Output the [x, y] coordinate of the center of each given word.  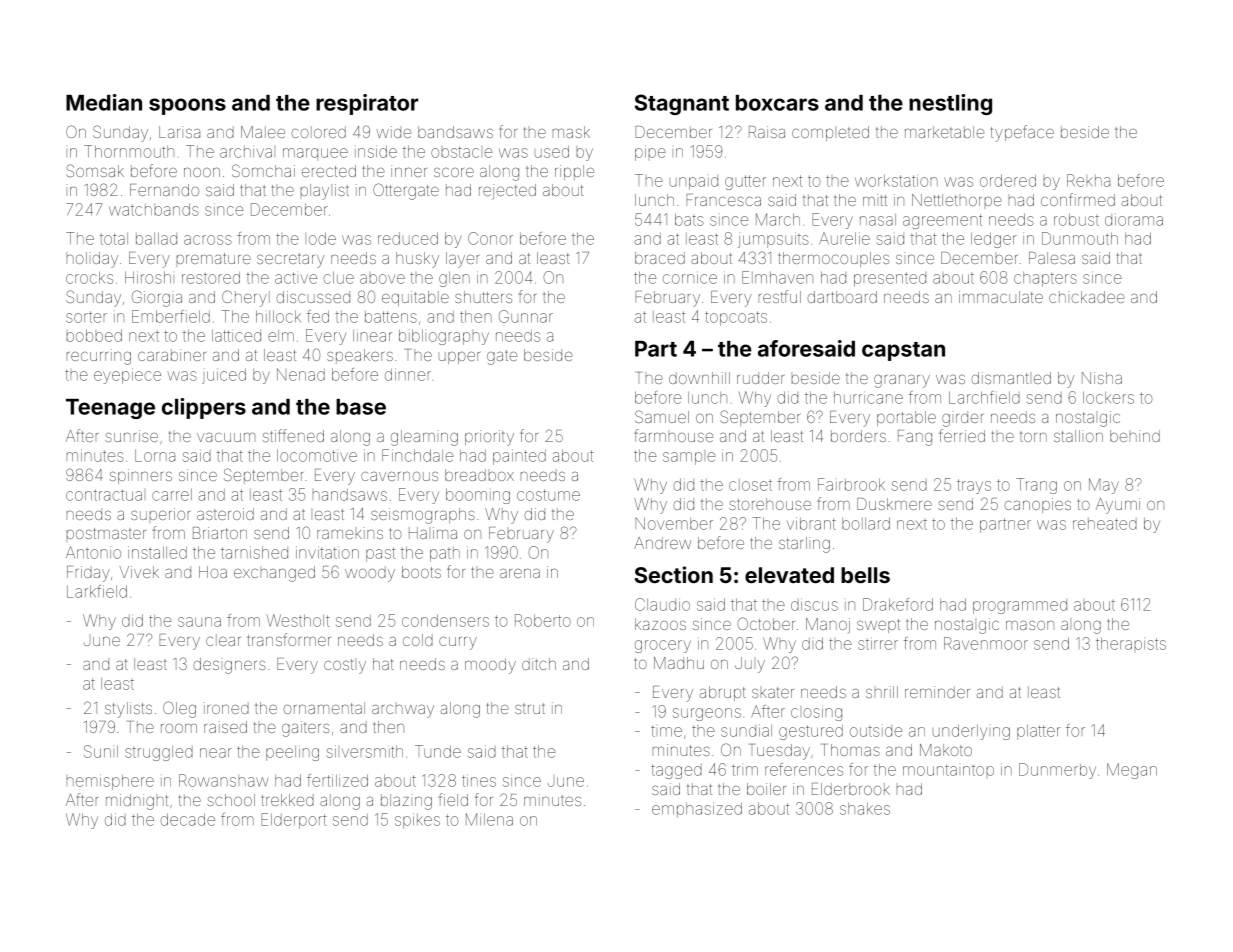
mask [571, 132]
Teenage [110, 409]
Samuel [662, 416]
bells [865, 575]
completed [830, 133]
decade [188, 819]
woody [370, 574]
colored [318, 132]
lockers [1108, 397]
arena [520, 573]
